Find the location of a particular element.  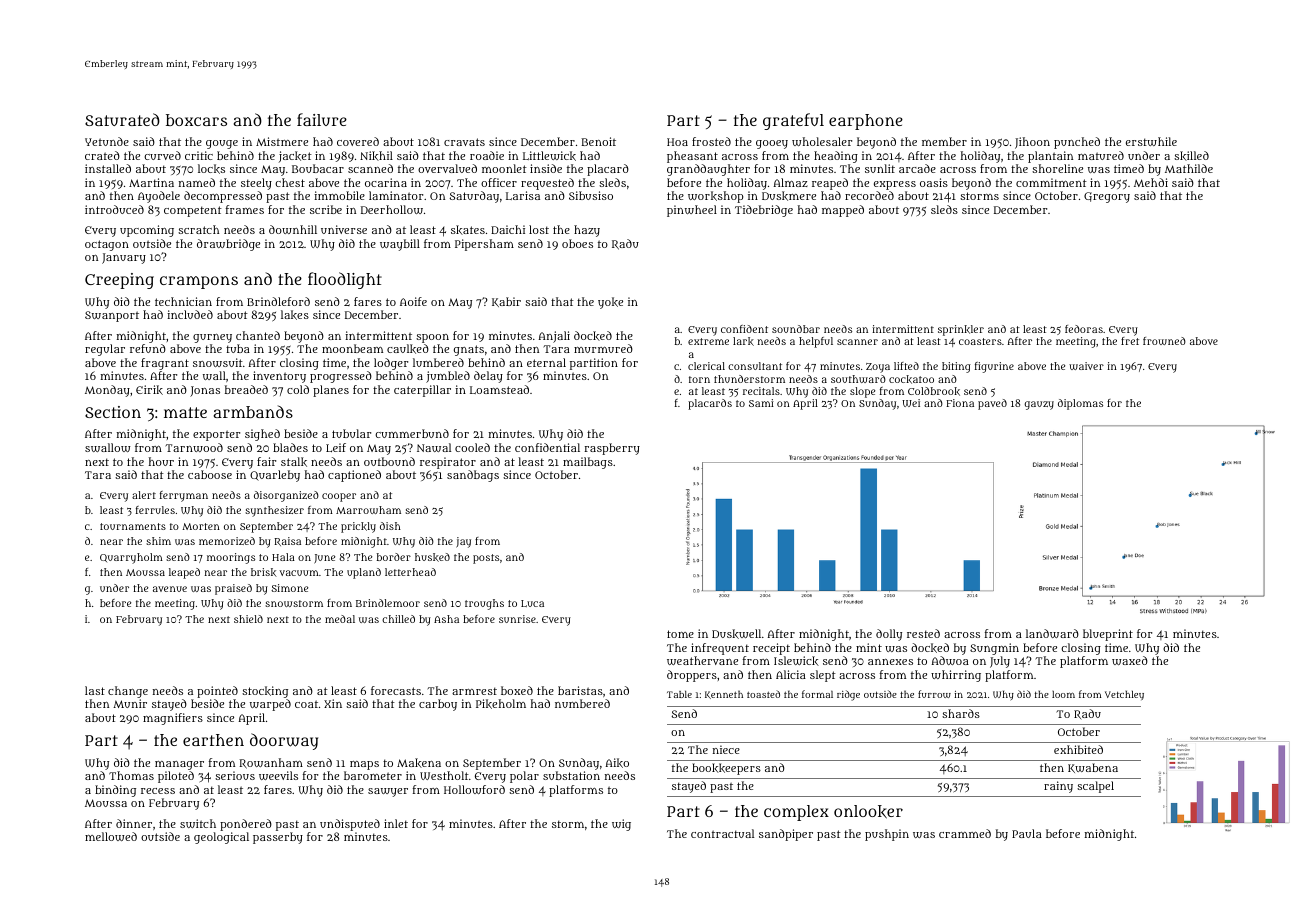

Anjali is located at coordinates (554, 337).
